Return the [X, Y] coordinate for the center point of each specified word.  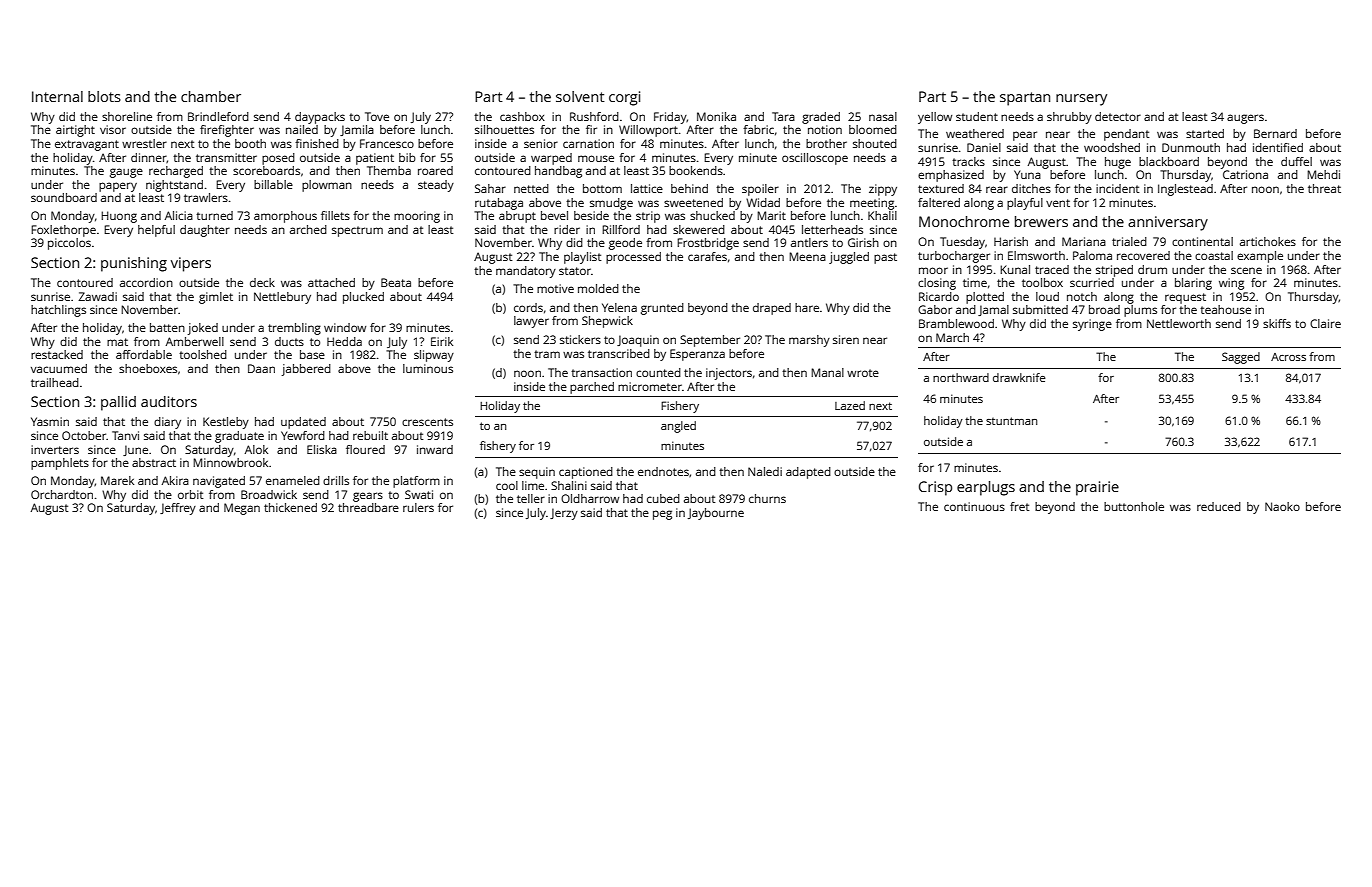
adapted [808, 473]
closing [937, 284]
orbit [190, 494]
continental [1202, 241]
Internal [57, 96]
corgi [624, 98]
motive [555, 288]
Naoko [1282, 506]
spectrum [357, 231]
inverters [55, 449]
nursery [1081, 100]
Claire [1325, 323]
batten [167, 327]
